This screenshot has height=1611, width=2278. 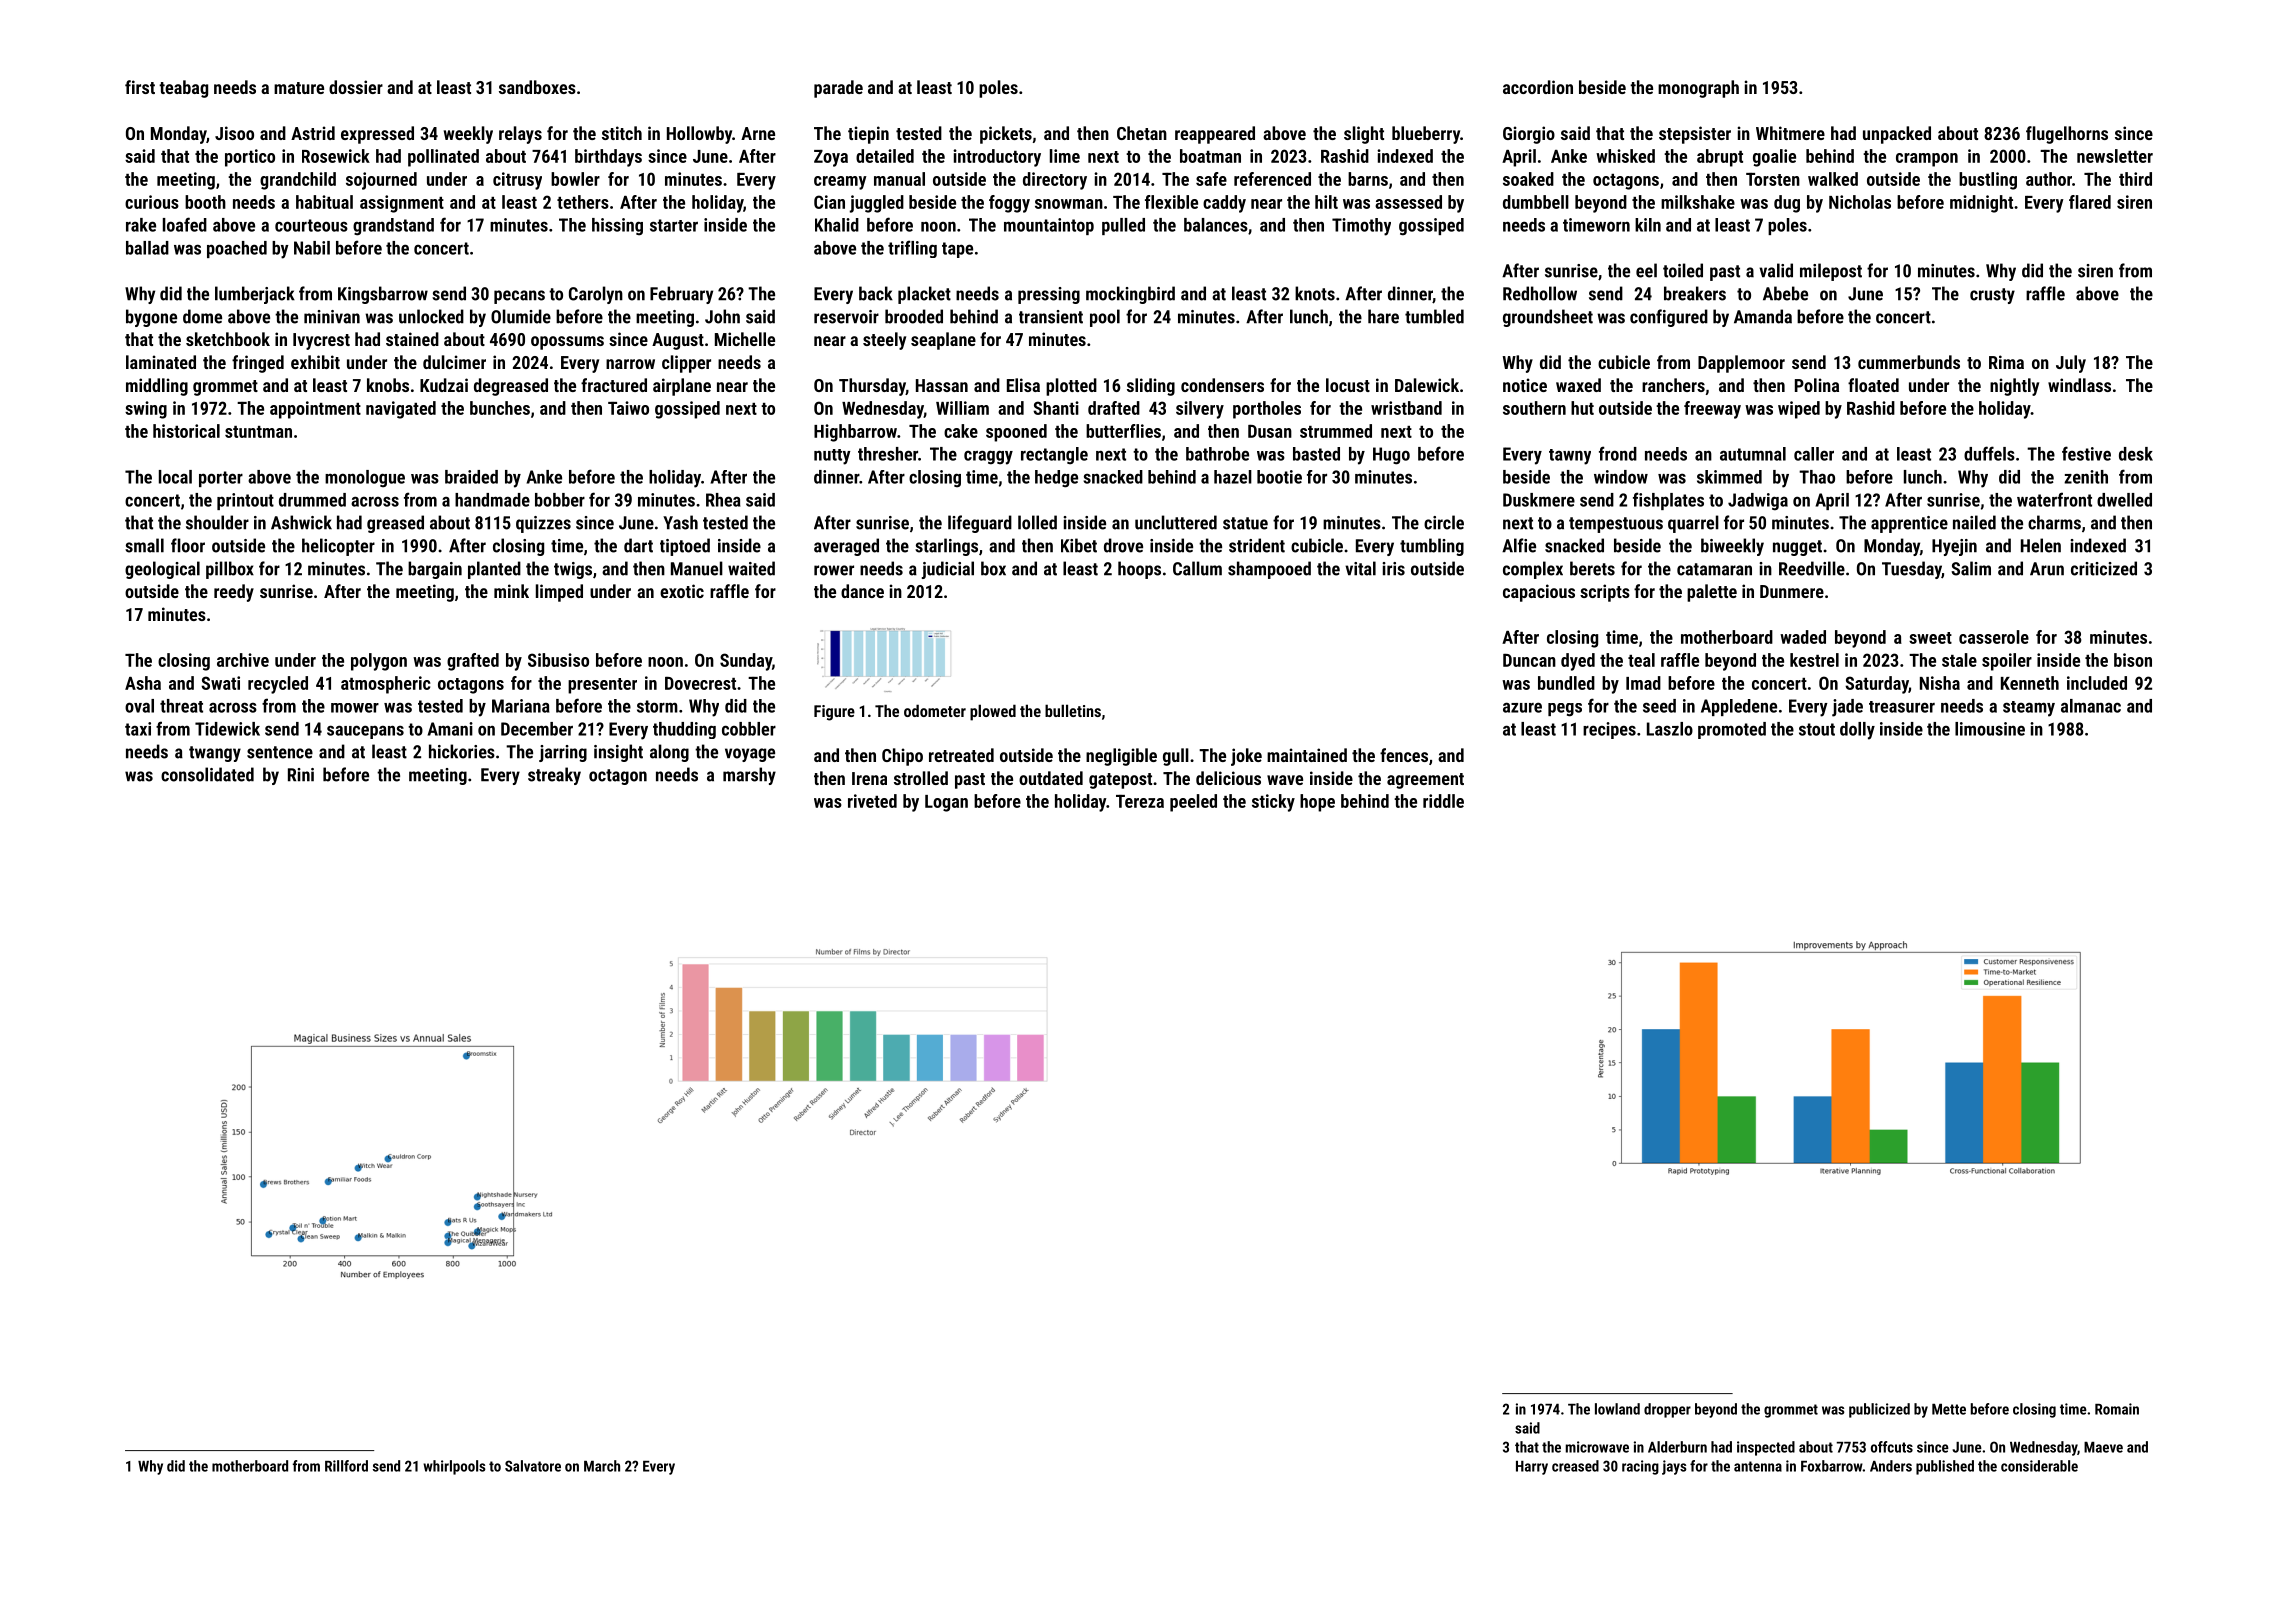 I want to click on navigated, so click(x=401, y=410).
